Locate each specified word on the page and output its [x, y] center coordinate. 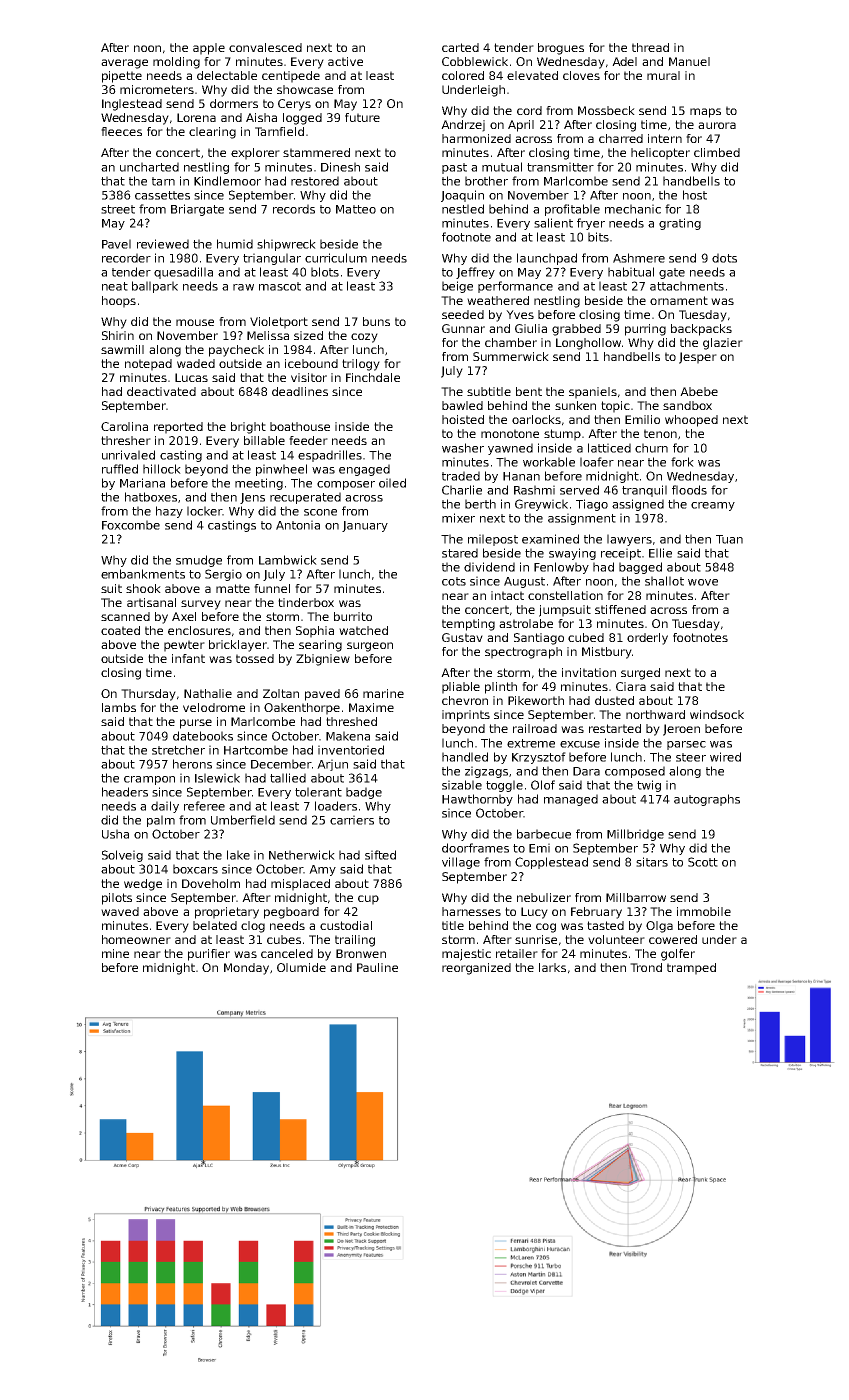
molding [176, 63]
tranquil [644, 491]
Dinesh [340, 167]
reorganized [476, 969]
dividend [489, 567]
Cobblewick [475, 61]
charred [621, 138]
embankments [143, 574]
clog [253, 927]
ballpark [155, 287]
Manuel [689, 61]
